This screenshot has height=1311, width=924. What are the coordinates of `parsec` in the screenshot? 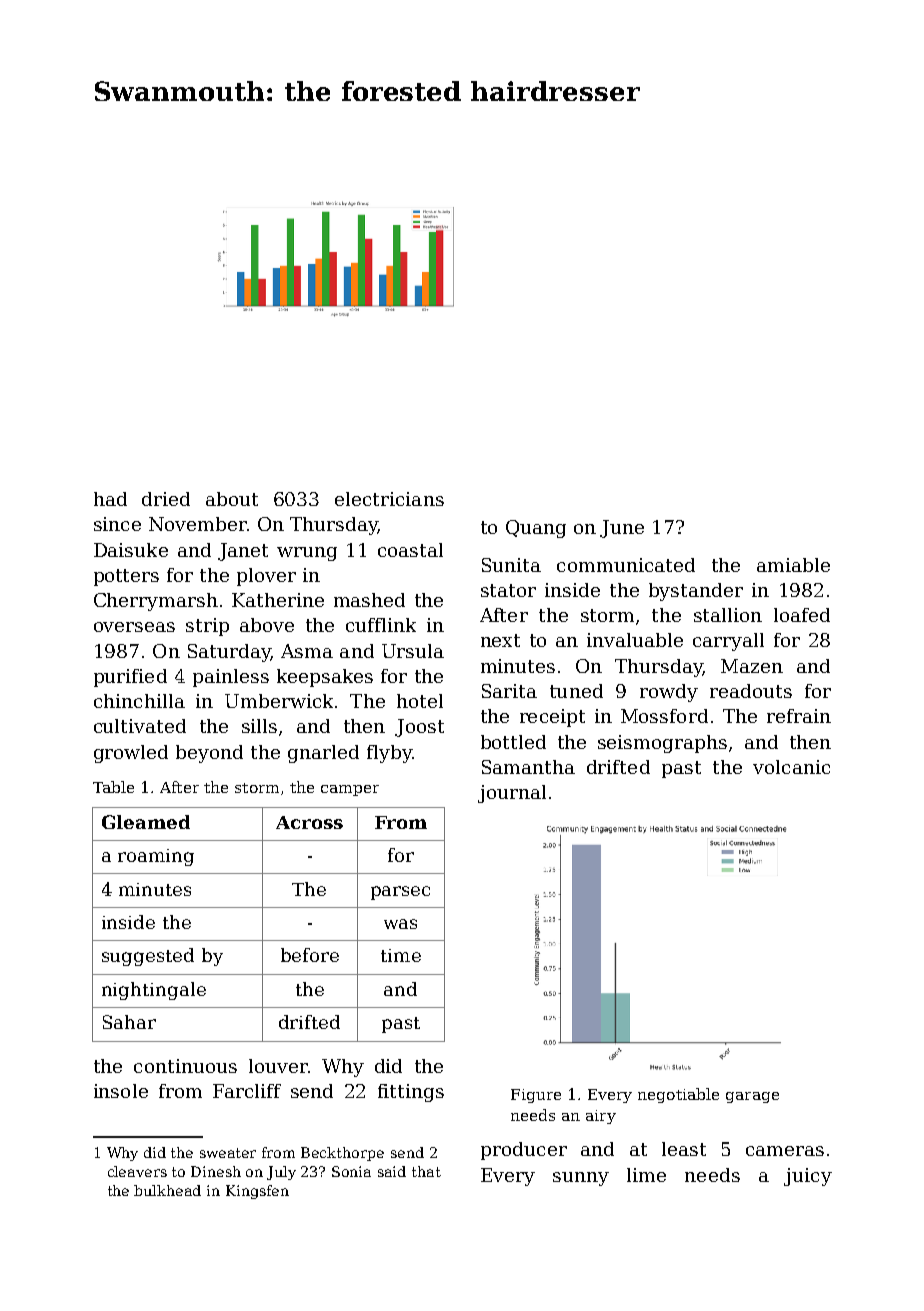 It's located at (400, 893).
